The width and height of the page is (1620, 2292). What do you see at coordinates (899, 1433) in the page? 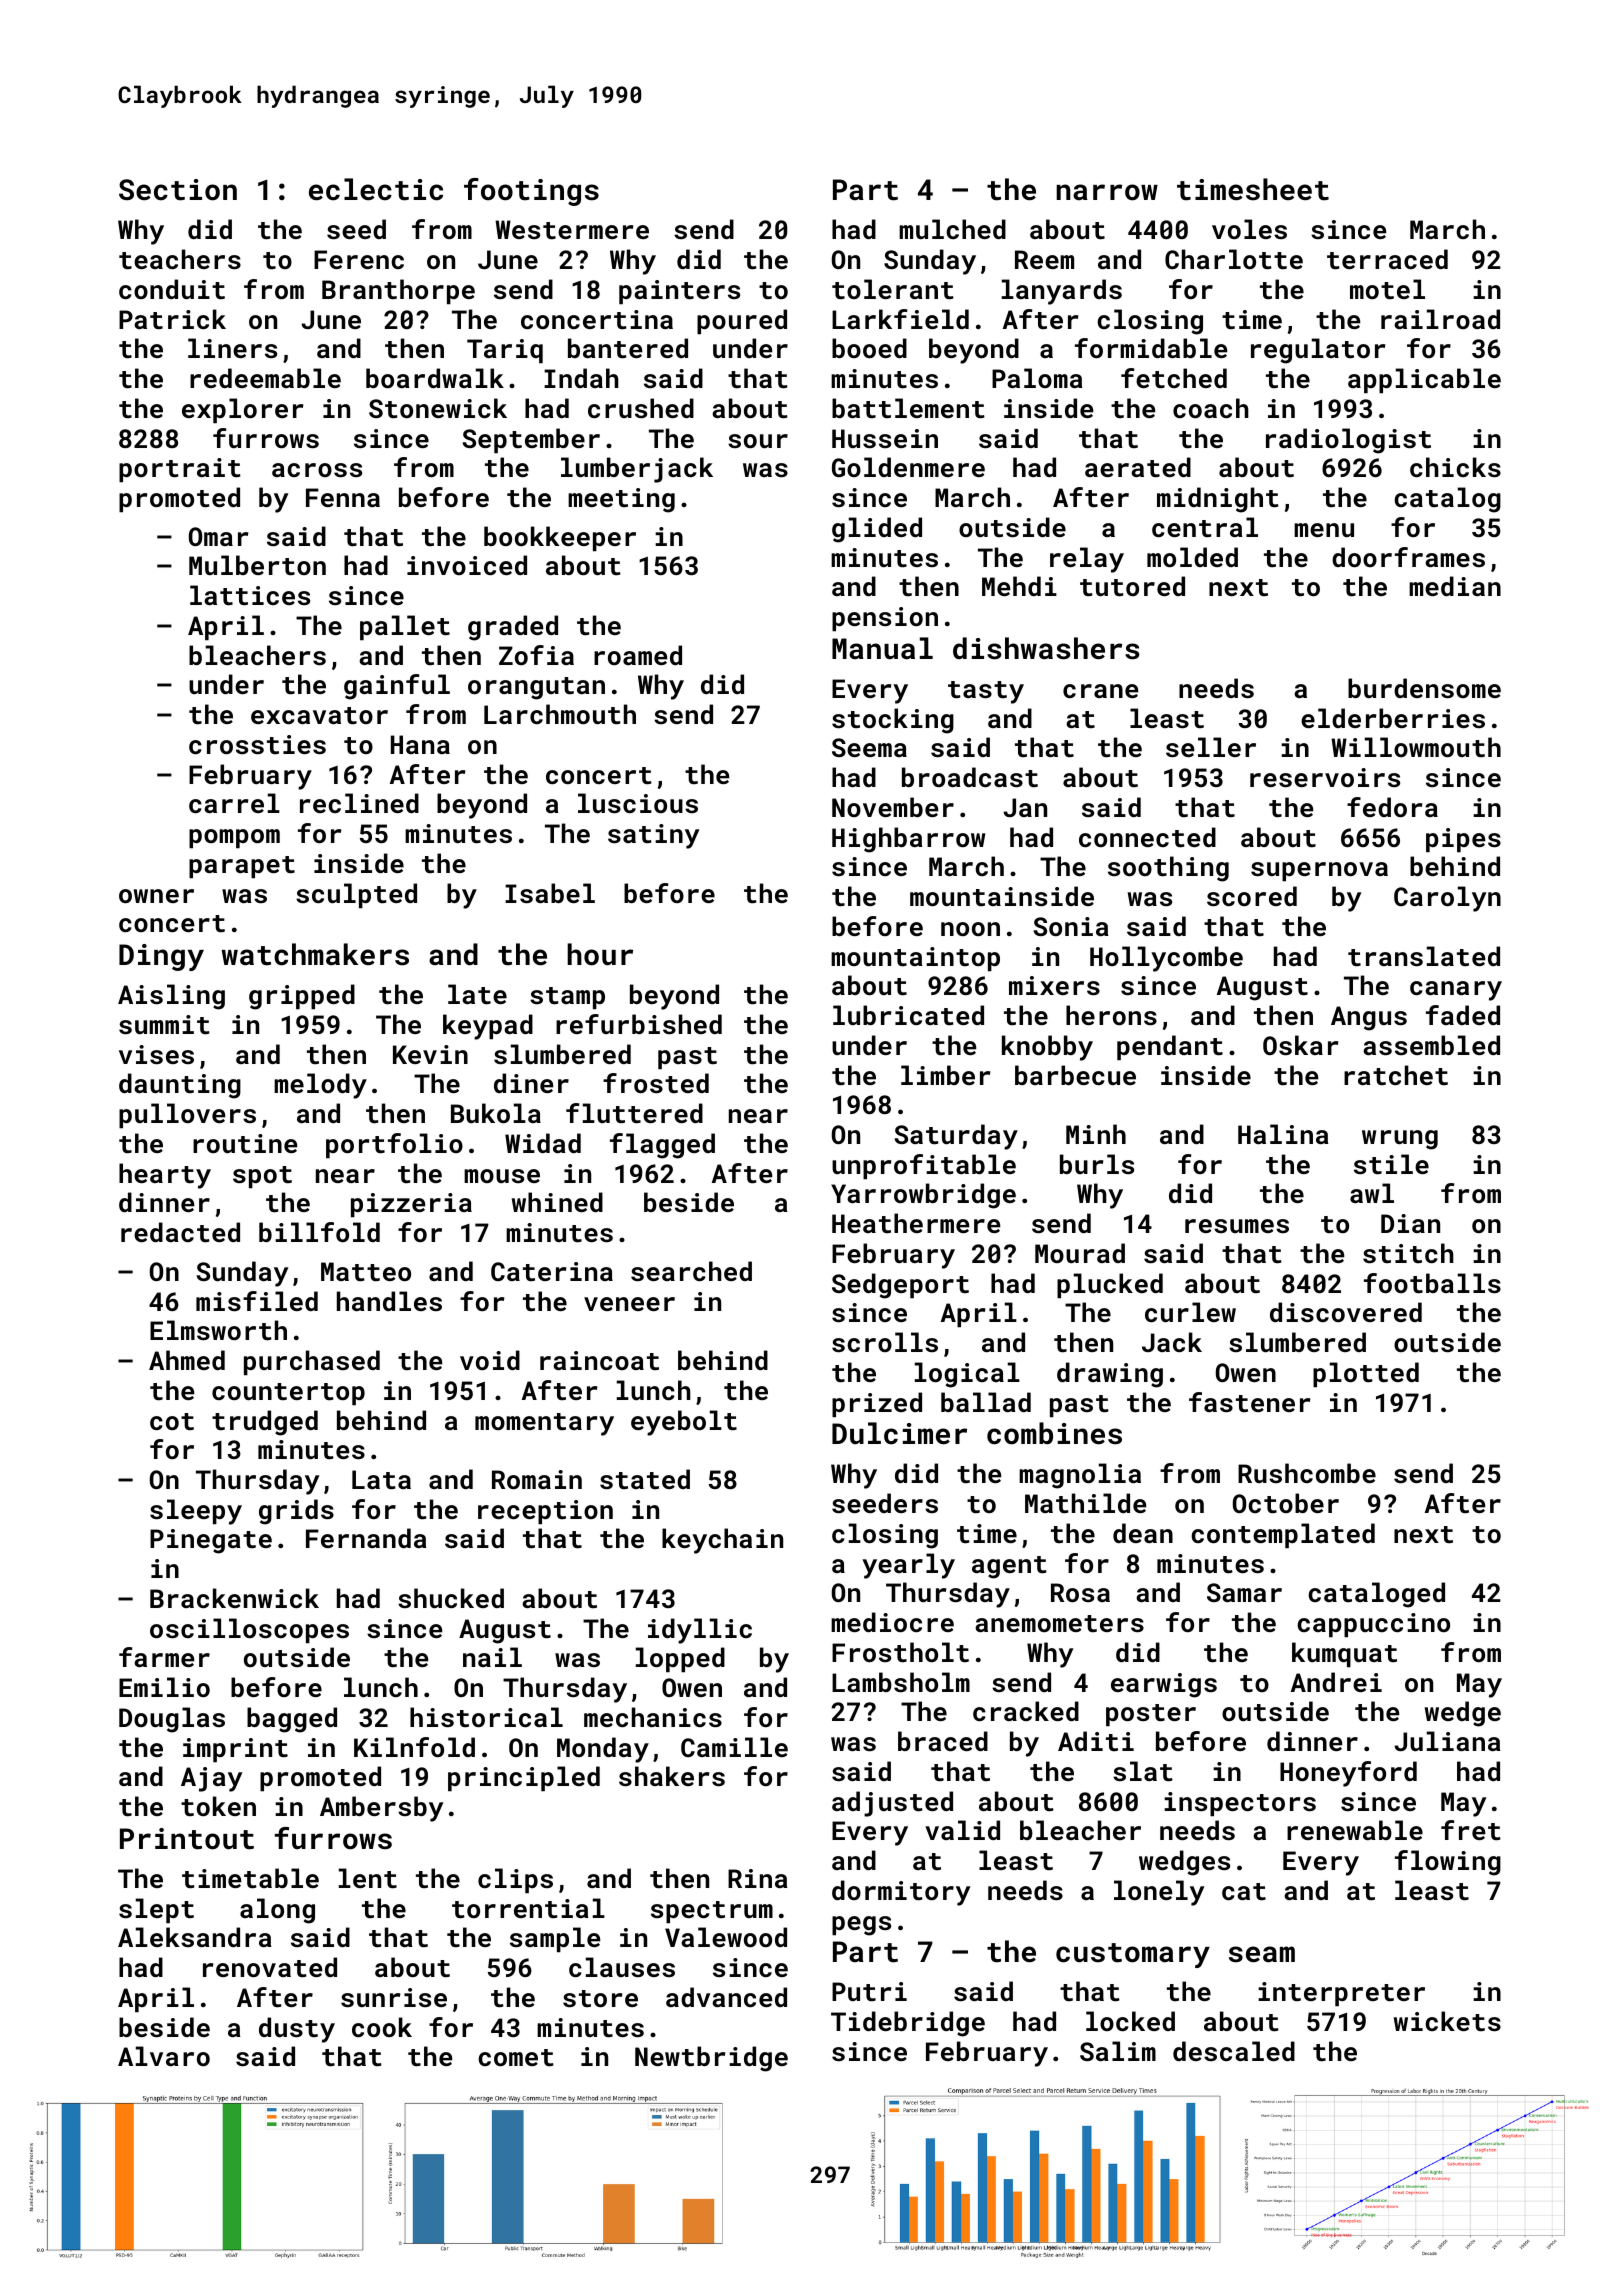
I see `Dulcimer` at bounding box center [899, 1433].
